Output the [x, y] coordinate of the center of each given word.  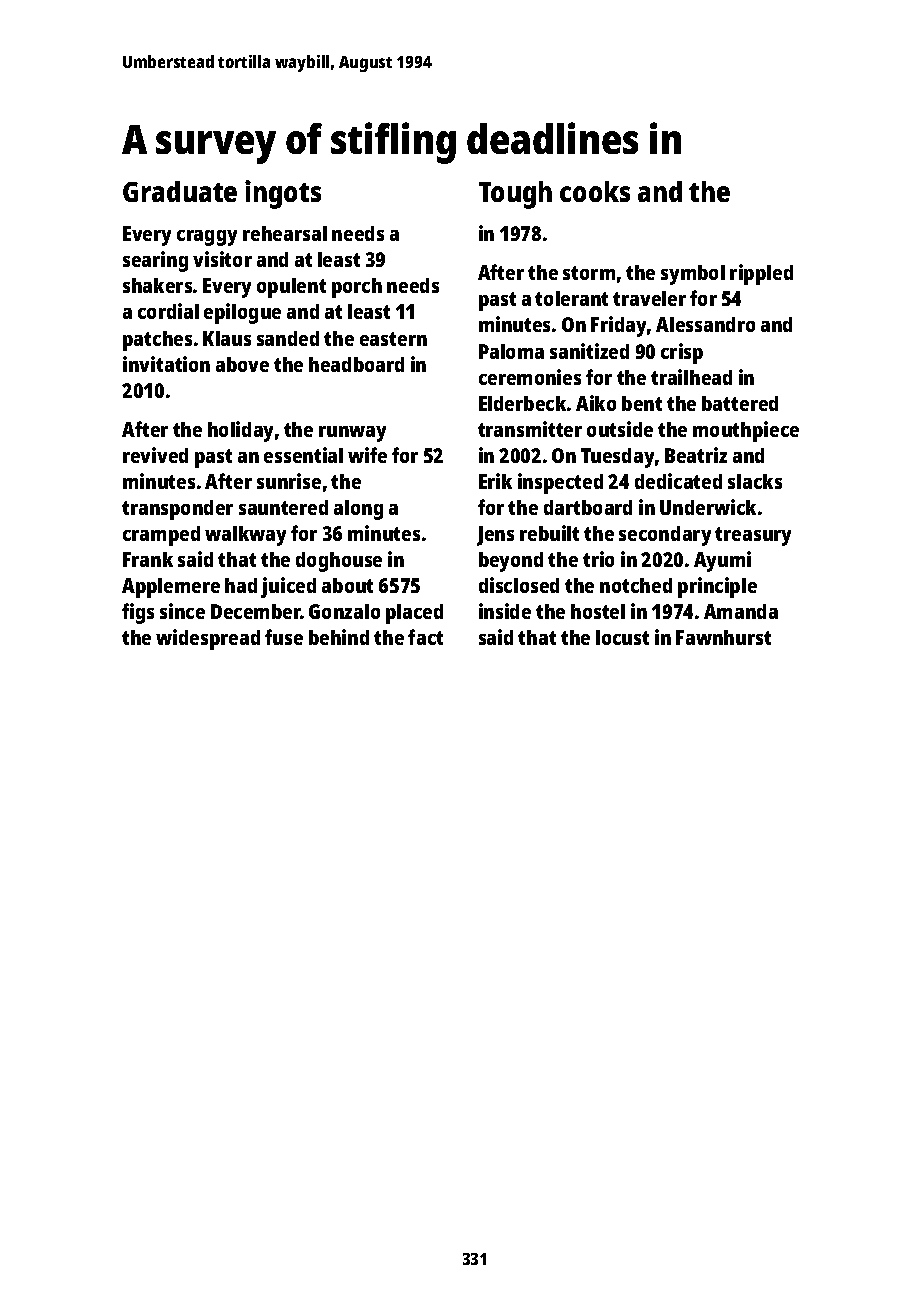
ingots [283, 194]
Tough [515, 195]
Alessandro [705, 324]
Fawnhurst [723, 637]
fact [425, 637]
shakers [157, 285]
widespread [208, 639]
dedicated [678, 481]
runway [352, 434]
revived [155, 455]
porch [357, 288]
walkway [245, 536]
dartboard [588, 507]
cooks [595, 191]
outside [620, 429]
